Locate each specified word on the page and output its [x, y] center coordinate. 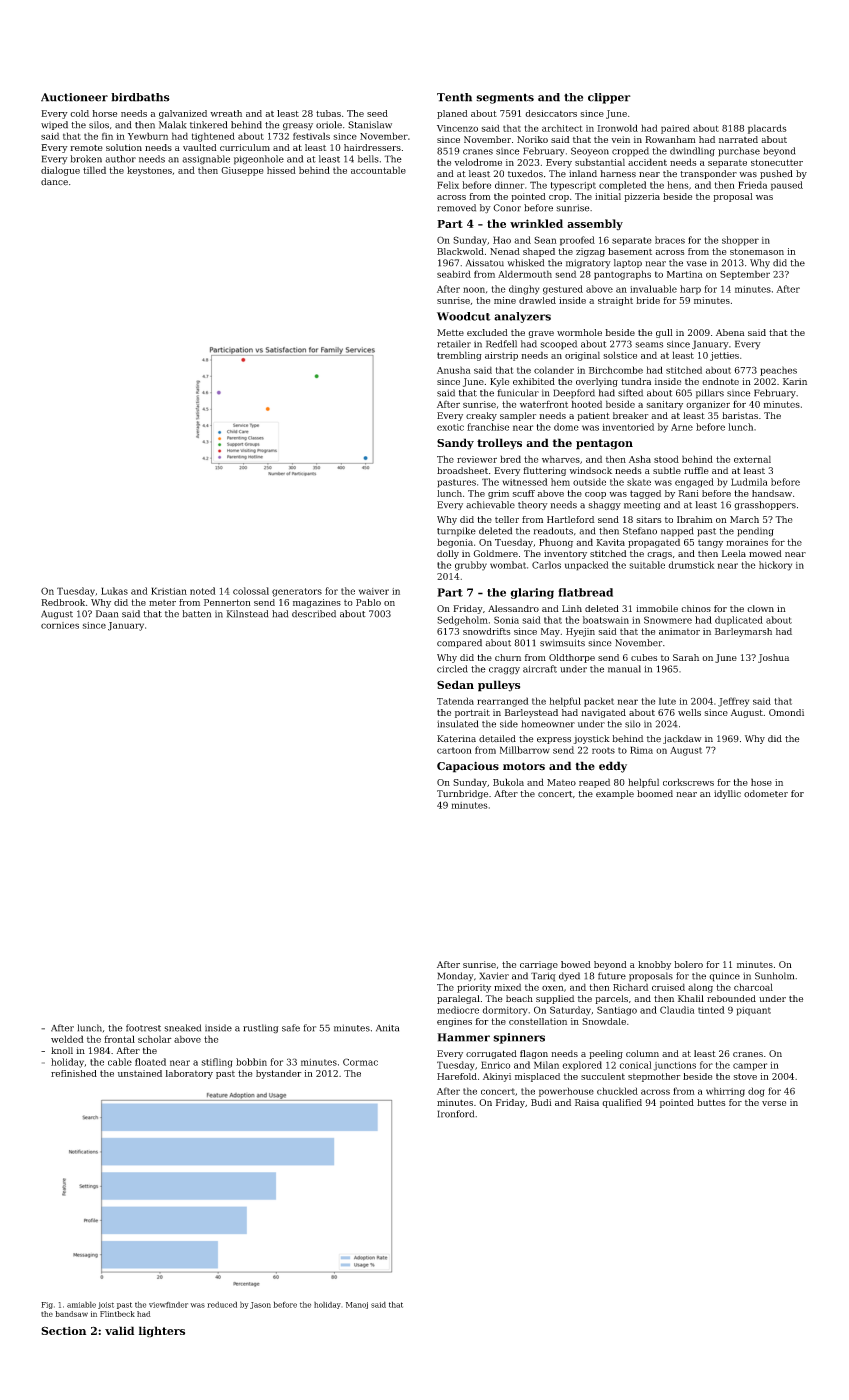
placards [767, 129]
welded [67, 1039]
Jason [260, 1305]
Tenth [454, 97]
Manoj [357, 1305]
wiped [54, 125]
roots [603, 750]
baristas [740, 415]
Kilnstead [247, 614]
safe [291, 1028]
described [314, 614]
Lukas [114, 591]
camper [750, 1067]
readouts [553, 531]
